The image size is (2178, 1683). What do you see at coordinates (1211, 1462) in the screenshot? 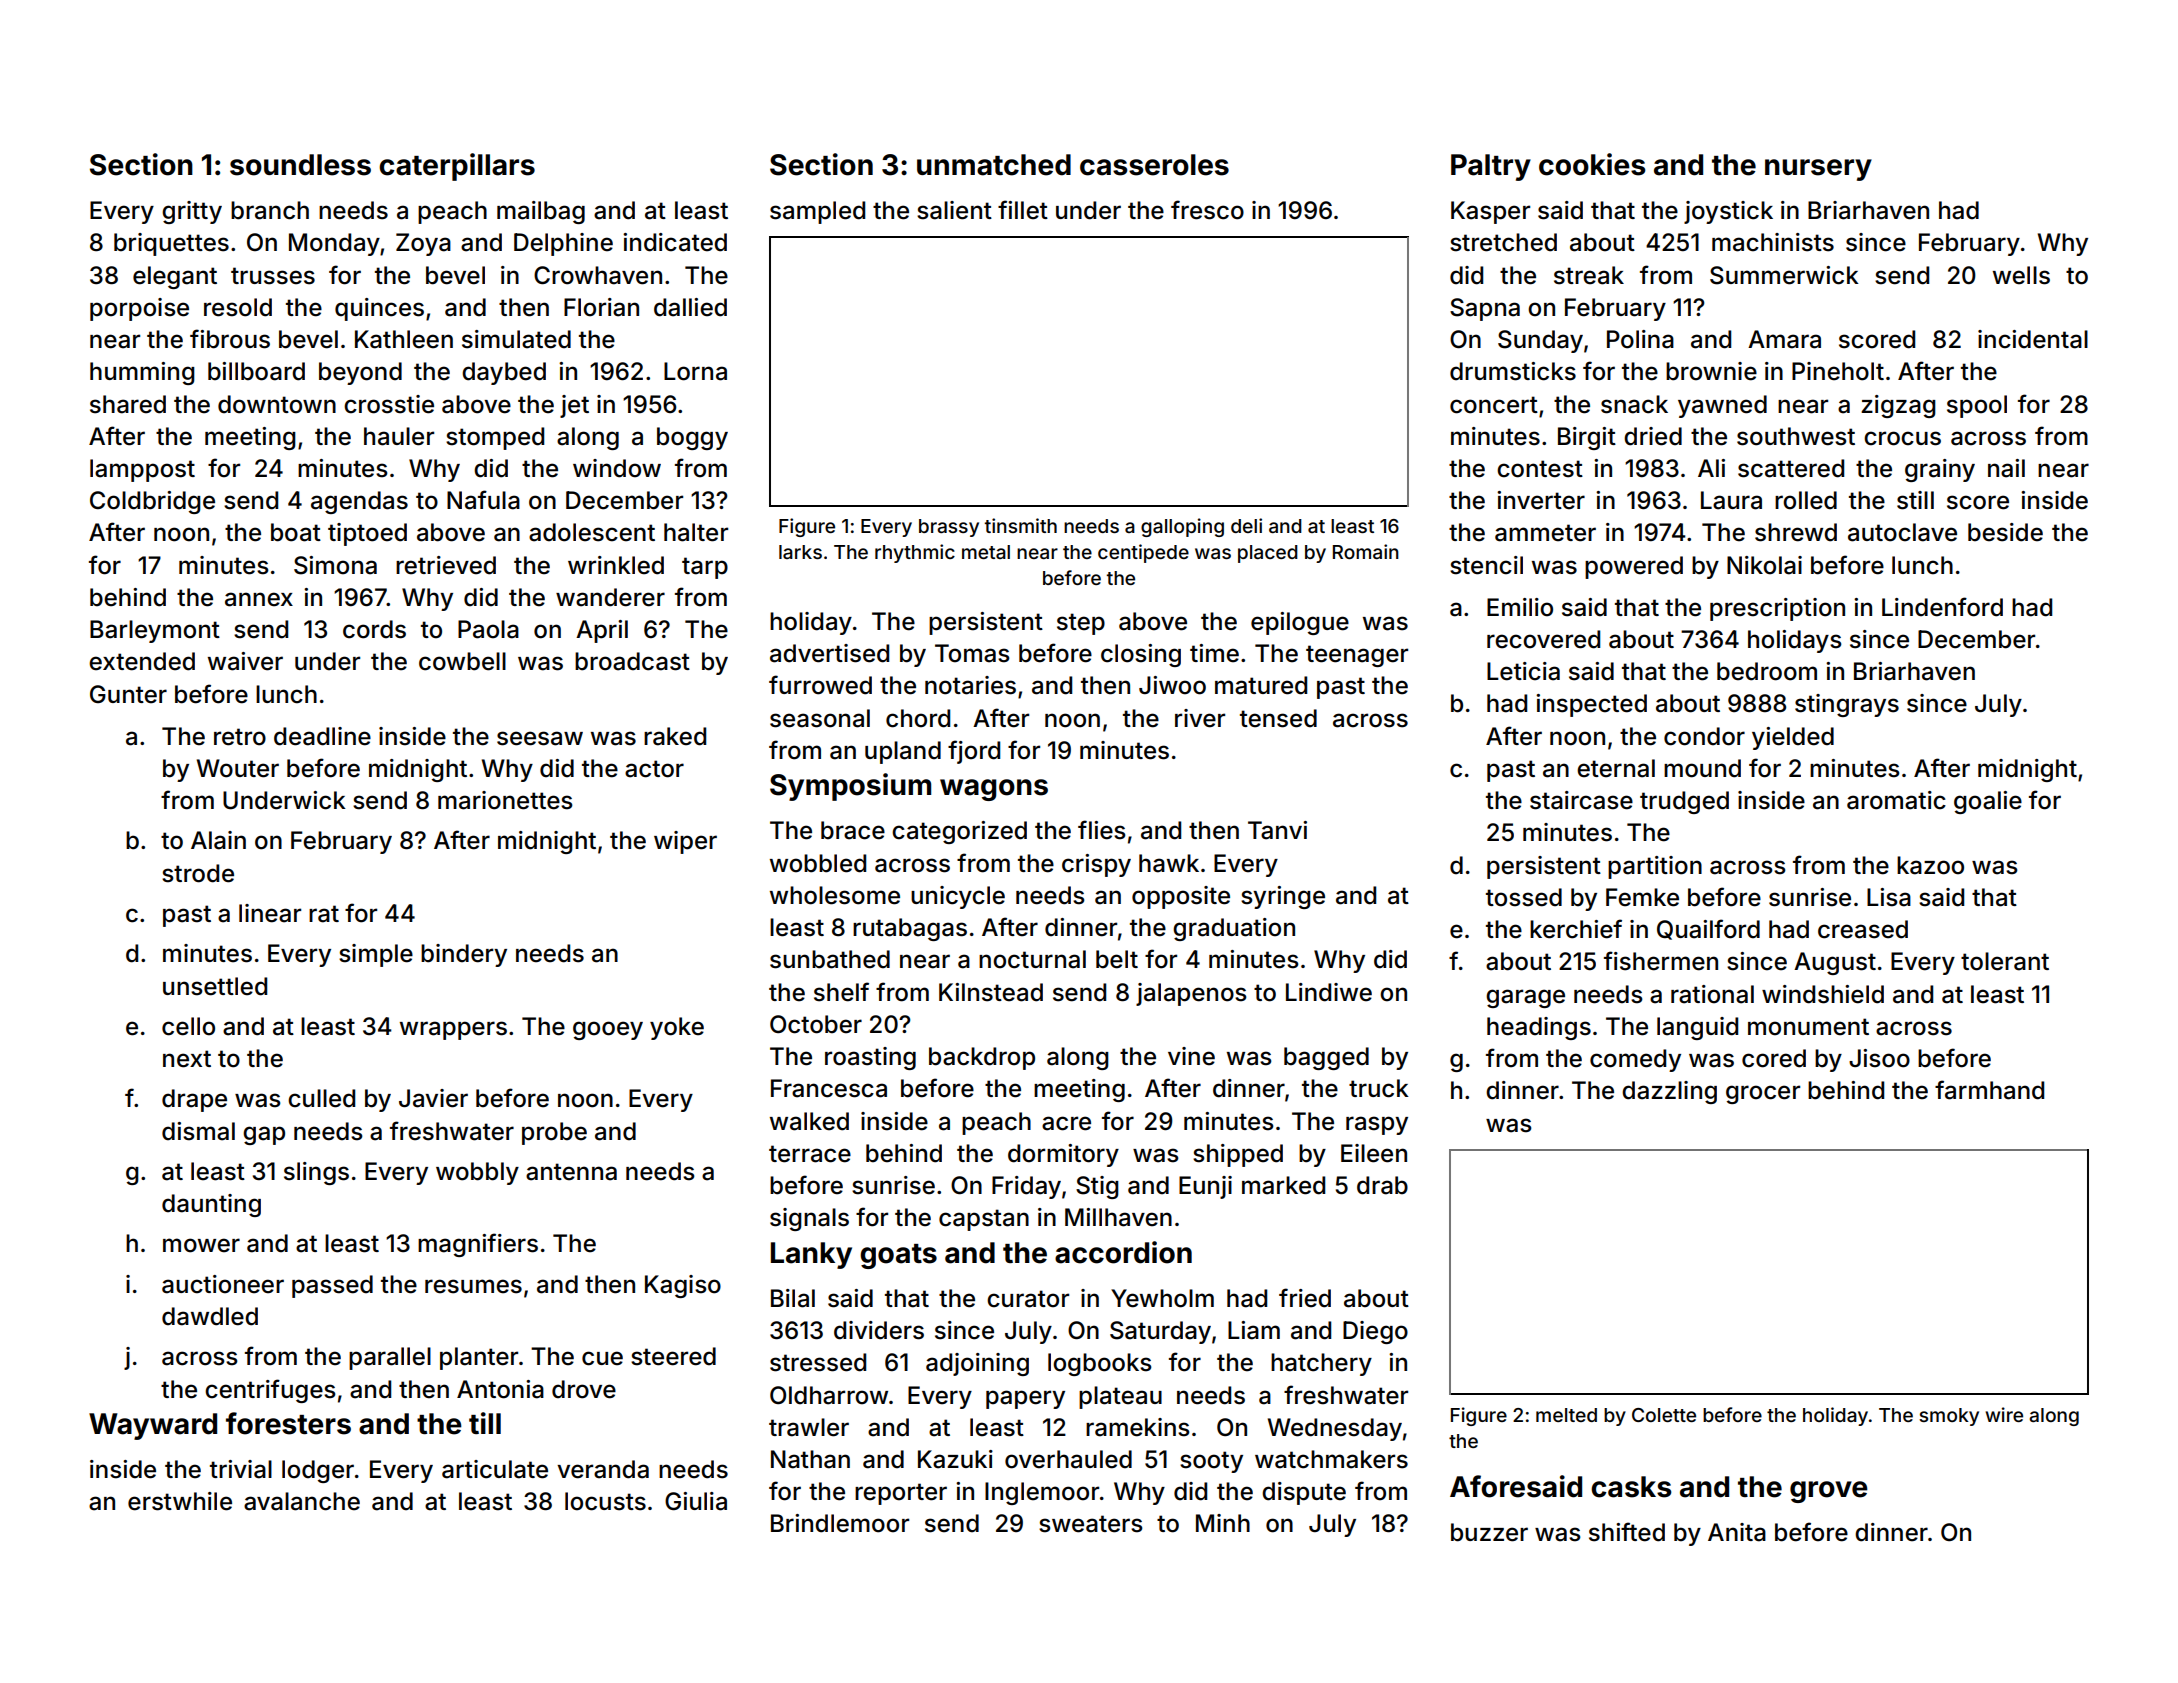
I see `sooty` at bounding box center [1211, 1462].
